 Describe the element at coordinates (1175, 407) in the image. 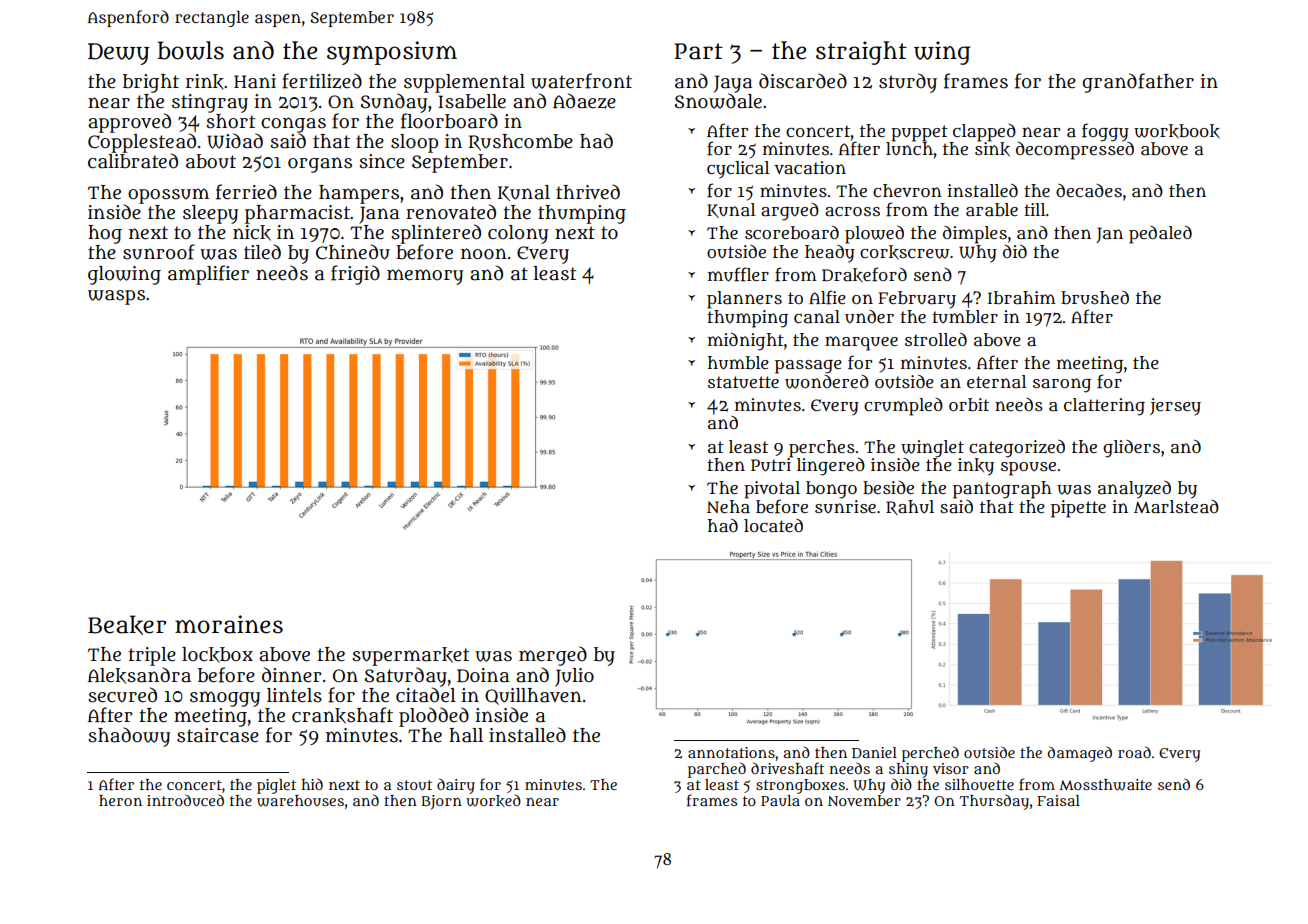

I see `jersey` at that location.
